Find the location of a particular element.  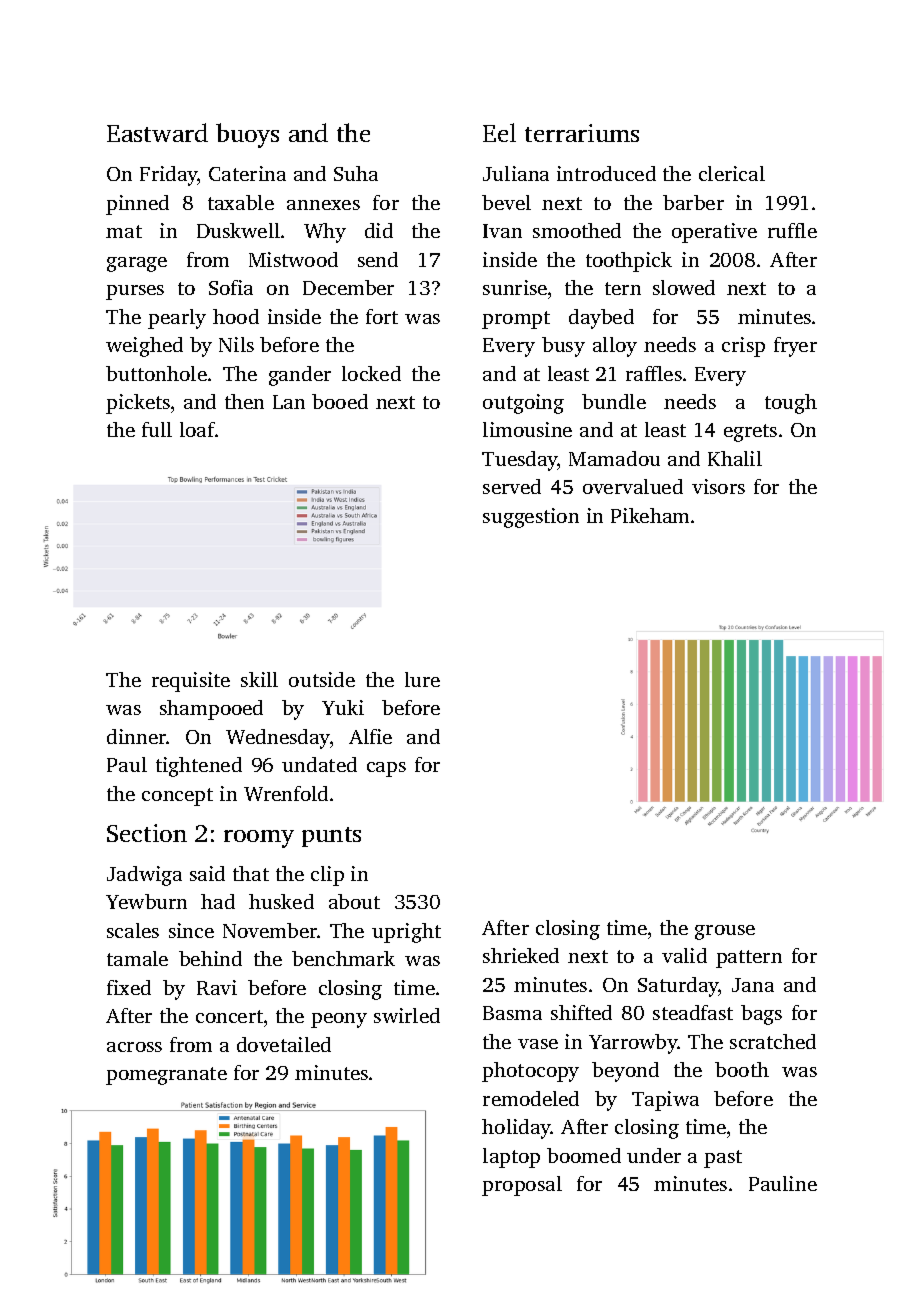

concert is located at coordinates (229, 1016).
